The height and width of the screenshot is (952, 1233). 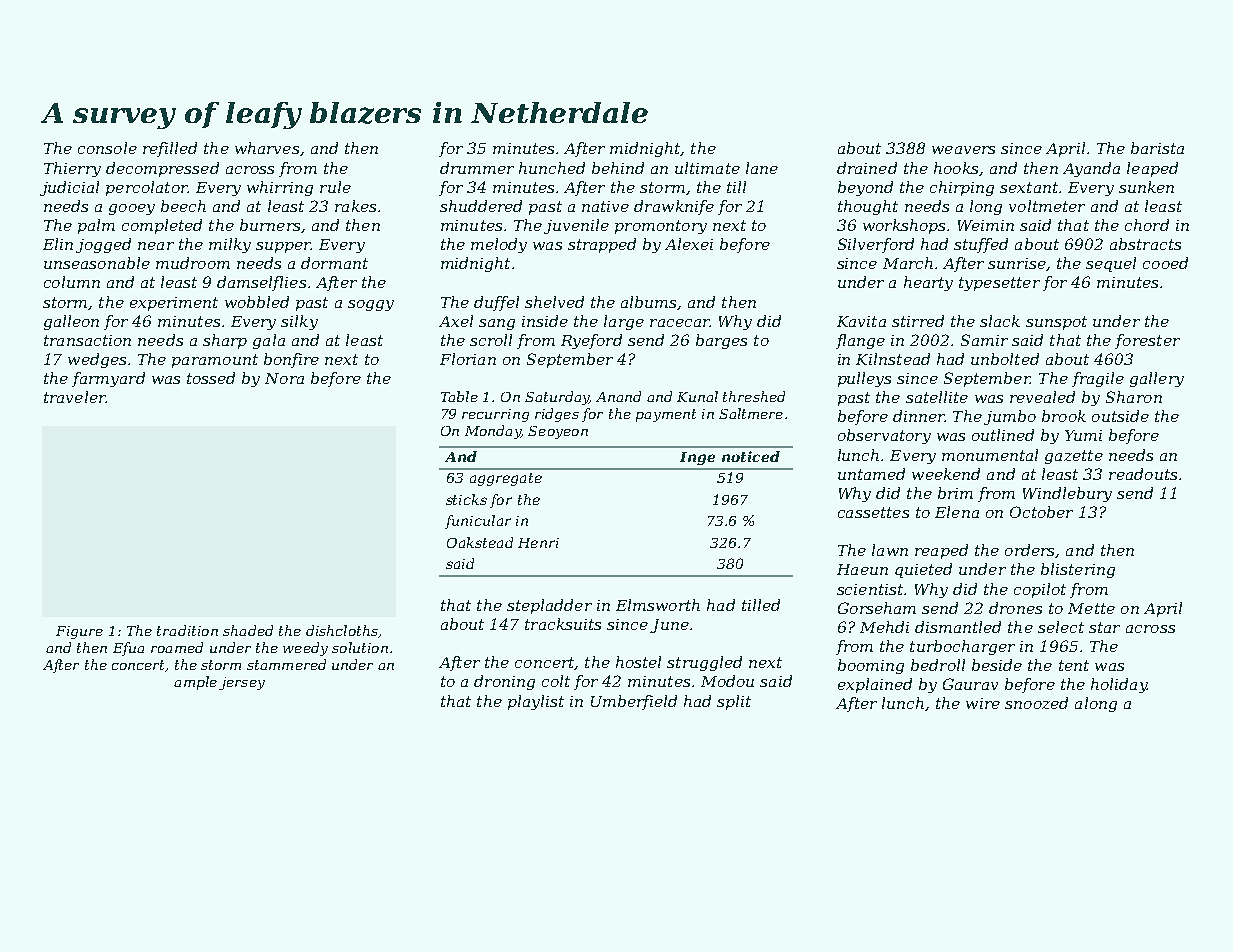 I want to click on gallery, so click(x=1157, y=379).
